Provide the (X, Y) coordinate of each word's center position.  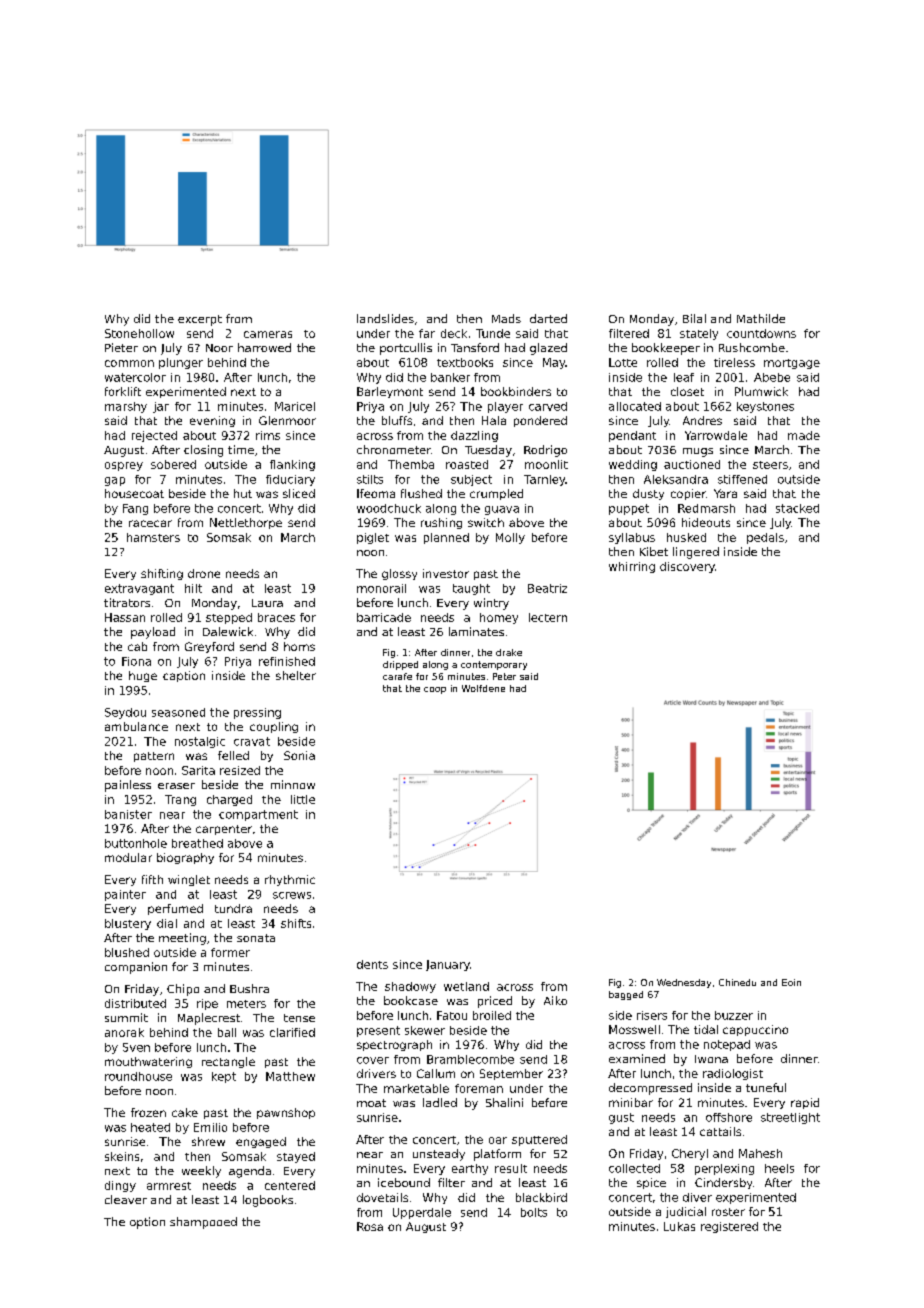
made (804, 435)
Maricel (295, 406)
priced (495, 1002)
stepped (229, 618)
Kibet (654, 551)
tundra (233, 908)
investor (446, 573)
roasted (467, 464)
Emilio (210, 1127)
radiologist (733, 1074)
